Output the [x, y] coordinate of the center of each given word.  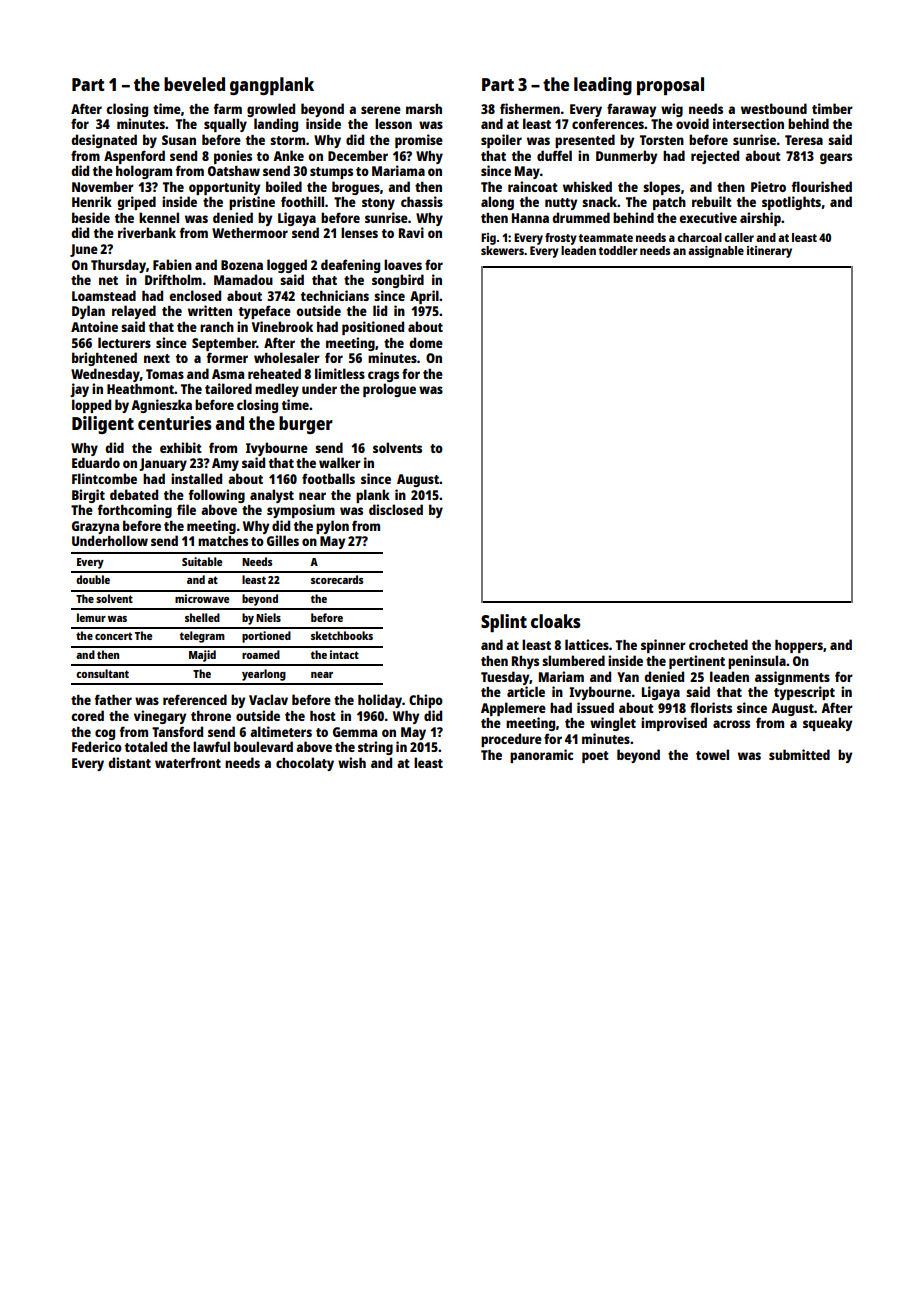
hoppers [799, 646]
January [163, 464]
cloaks [556, 621]
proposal [670, 86]
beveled [194, 84]
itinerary [769, 252]
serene [381, 110]
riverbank [147, 232]
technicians [335, 295]
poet [595, 757]
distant [129, 762]
